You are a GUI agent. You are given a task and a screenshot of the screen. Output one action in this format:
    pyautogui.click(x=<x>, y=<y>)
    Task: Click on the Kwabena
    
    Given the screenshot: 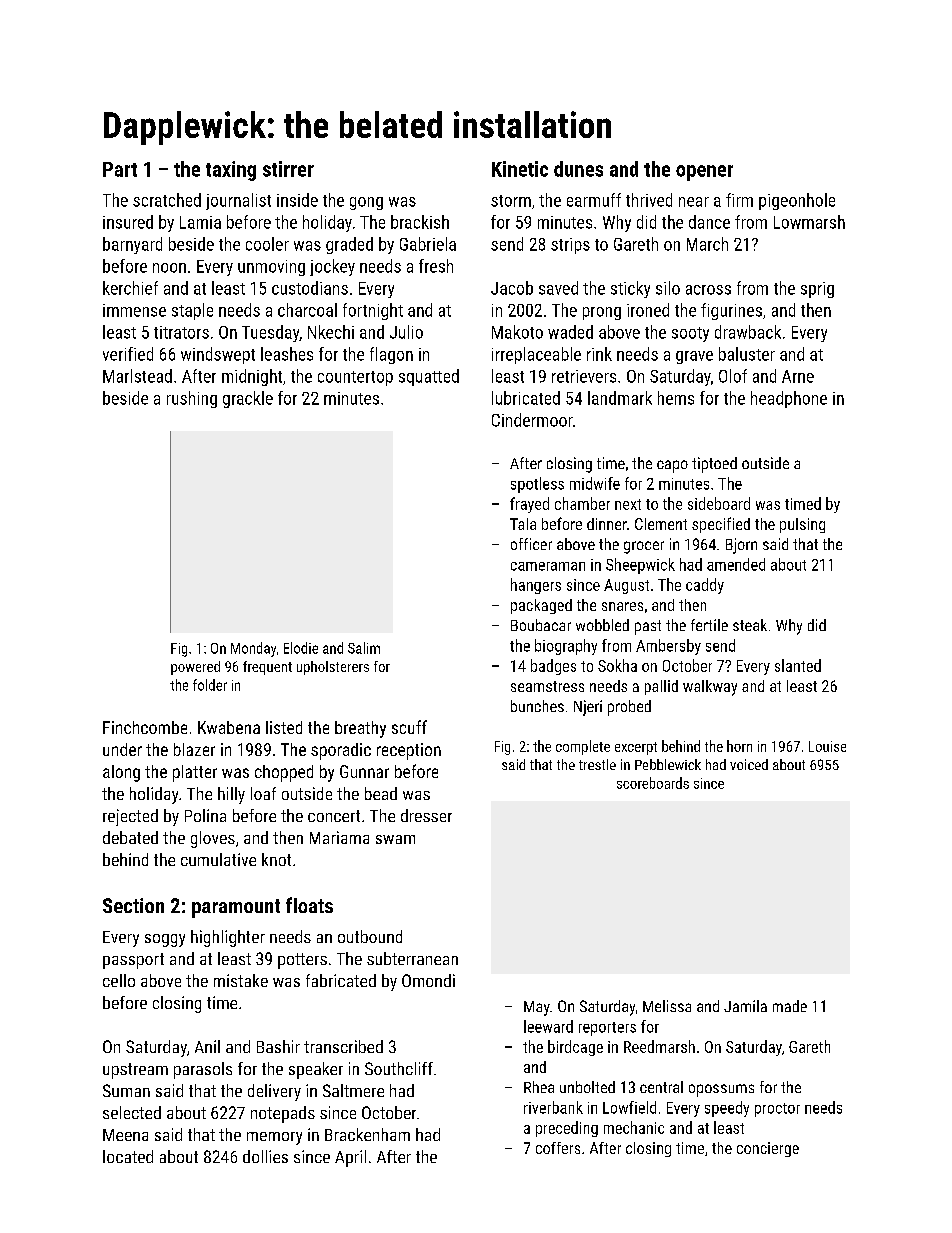 What is the action you would take?
    pyautogui.click(x=229, y=727)
